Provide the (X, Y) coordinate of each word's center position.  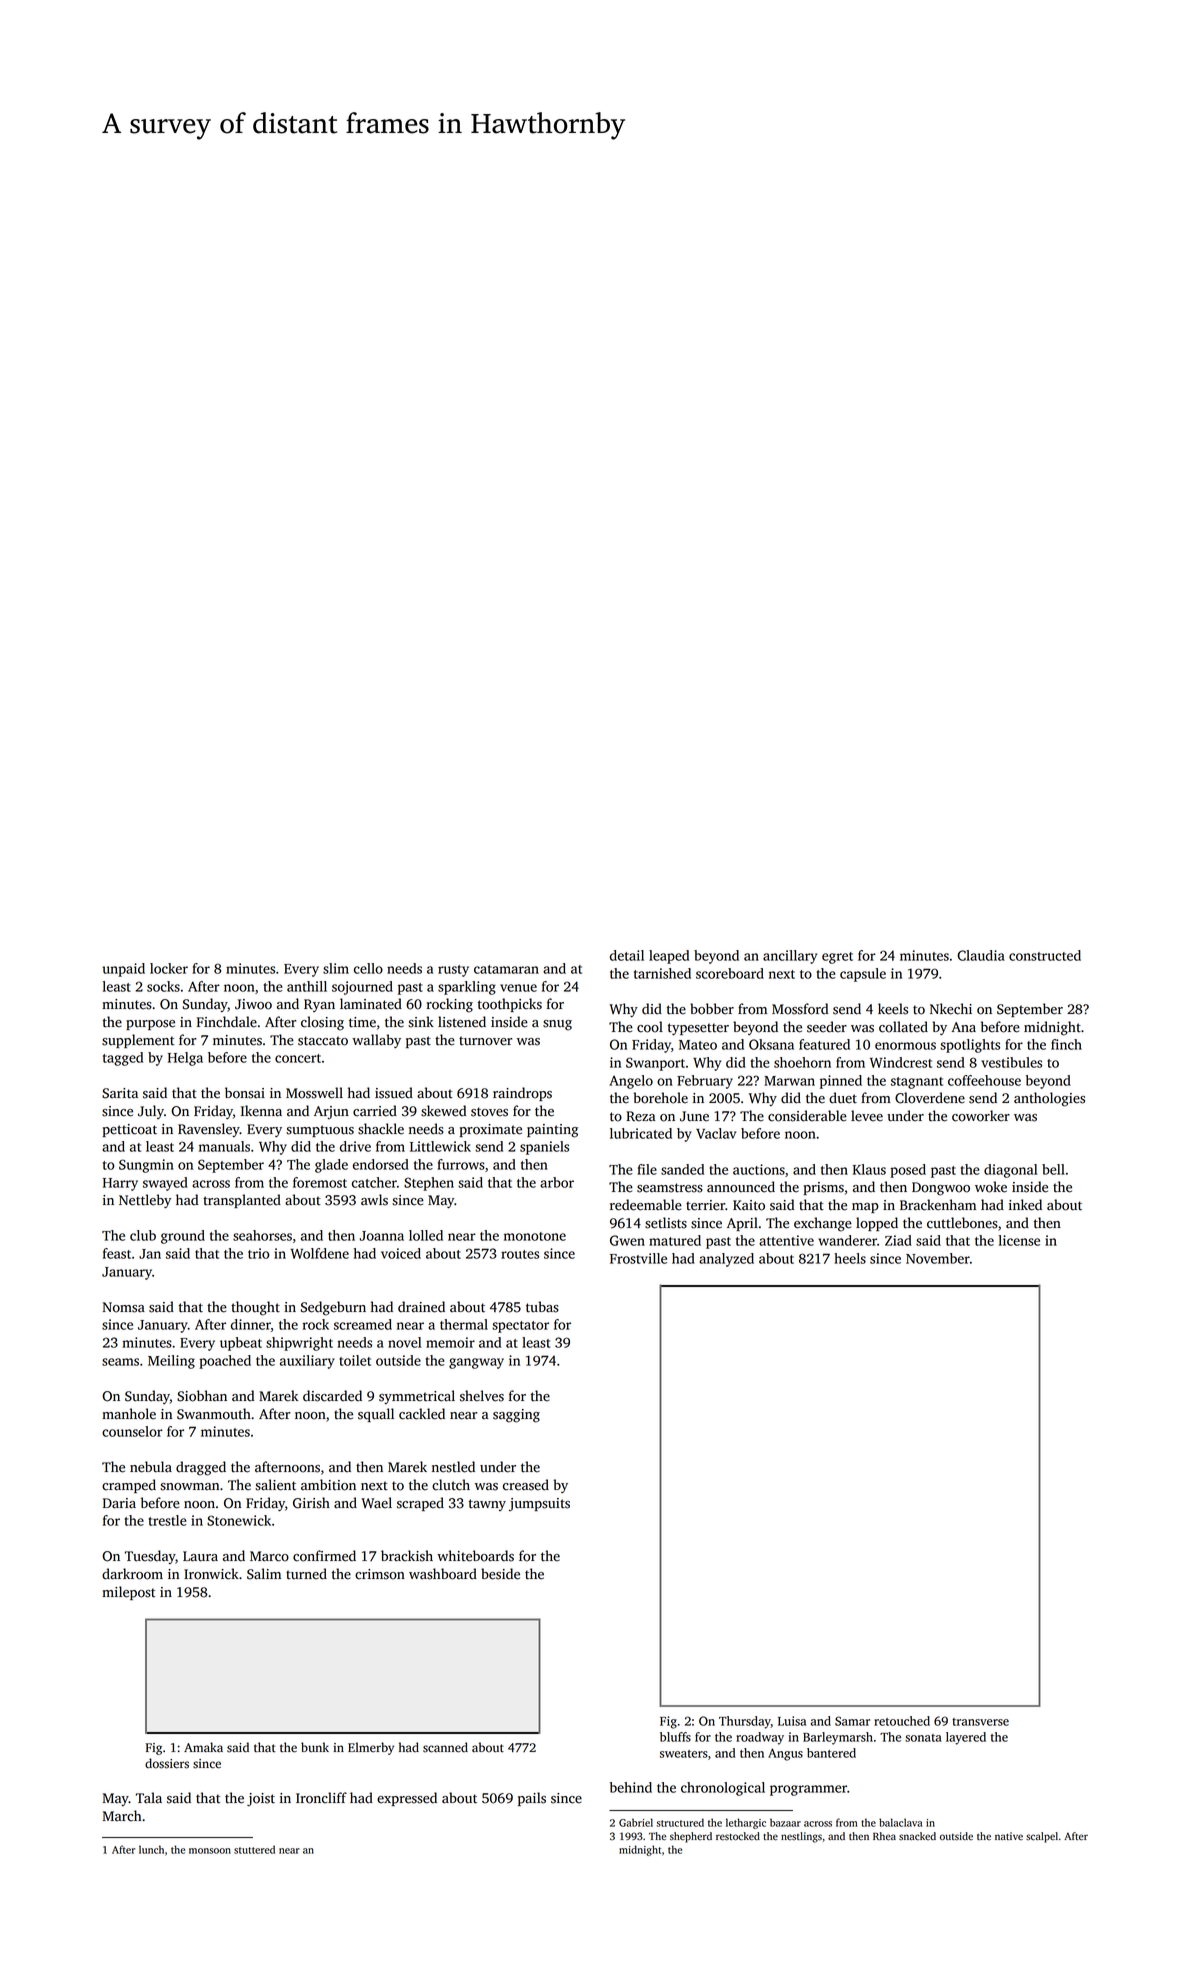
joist (261, 1799)
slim (336, 968)
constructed (1045, 955)
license (1019, 1240)
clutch (451, 1485)
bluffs (675, 1737)
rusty (453, 971)
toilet (355, 1360)
